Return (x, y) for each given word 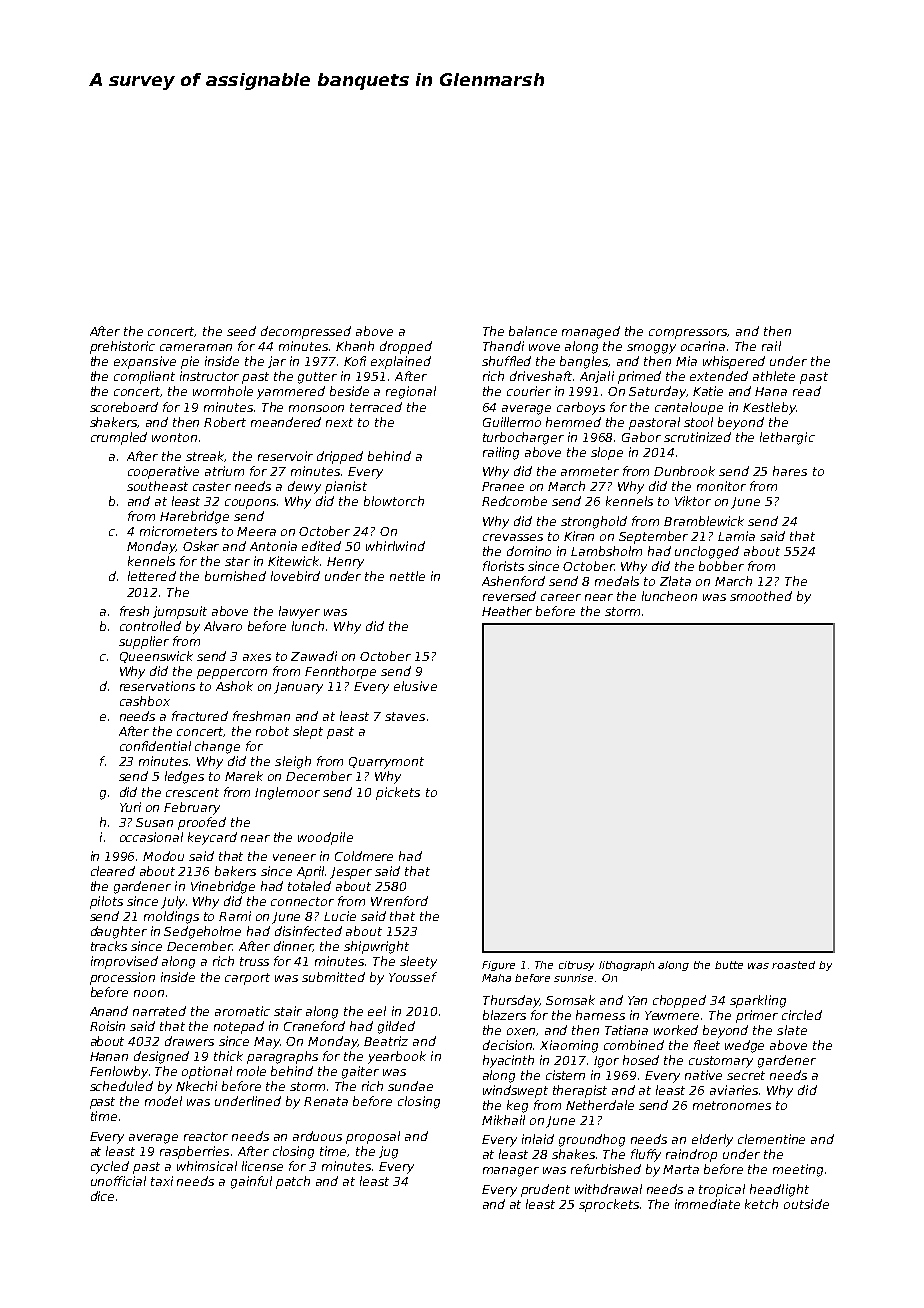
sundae (410, 1086)
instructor (209, 376)
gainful (251, 1182)
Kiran (579, 536)
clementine (771, 1139)
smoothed (761, 596)
